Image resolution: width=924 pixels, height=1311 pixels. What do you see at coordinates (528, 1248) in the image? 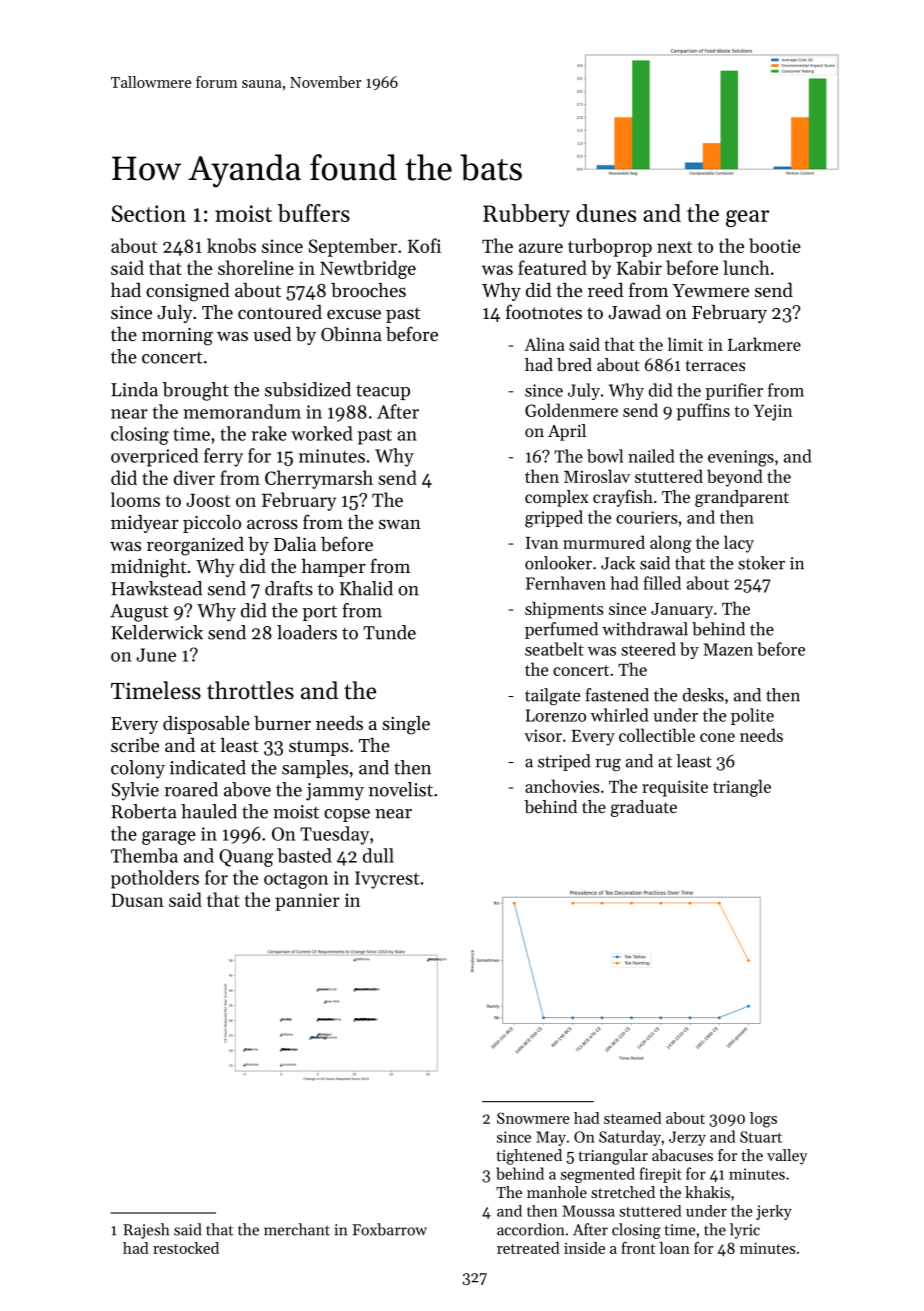
I see `retreated` at bounding box center [528, 1248].
